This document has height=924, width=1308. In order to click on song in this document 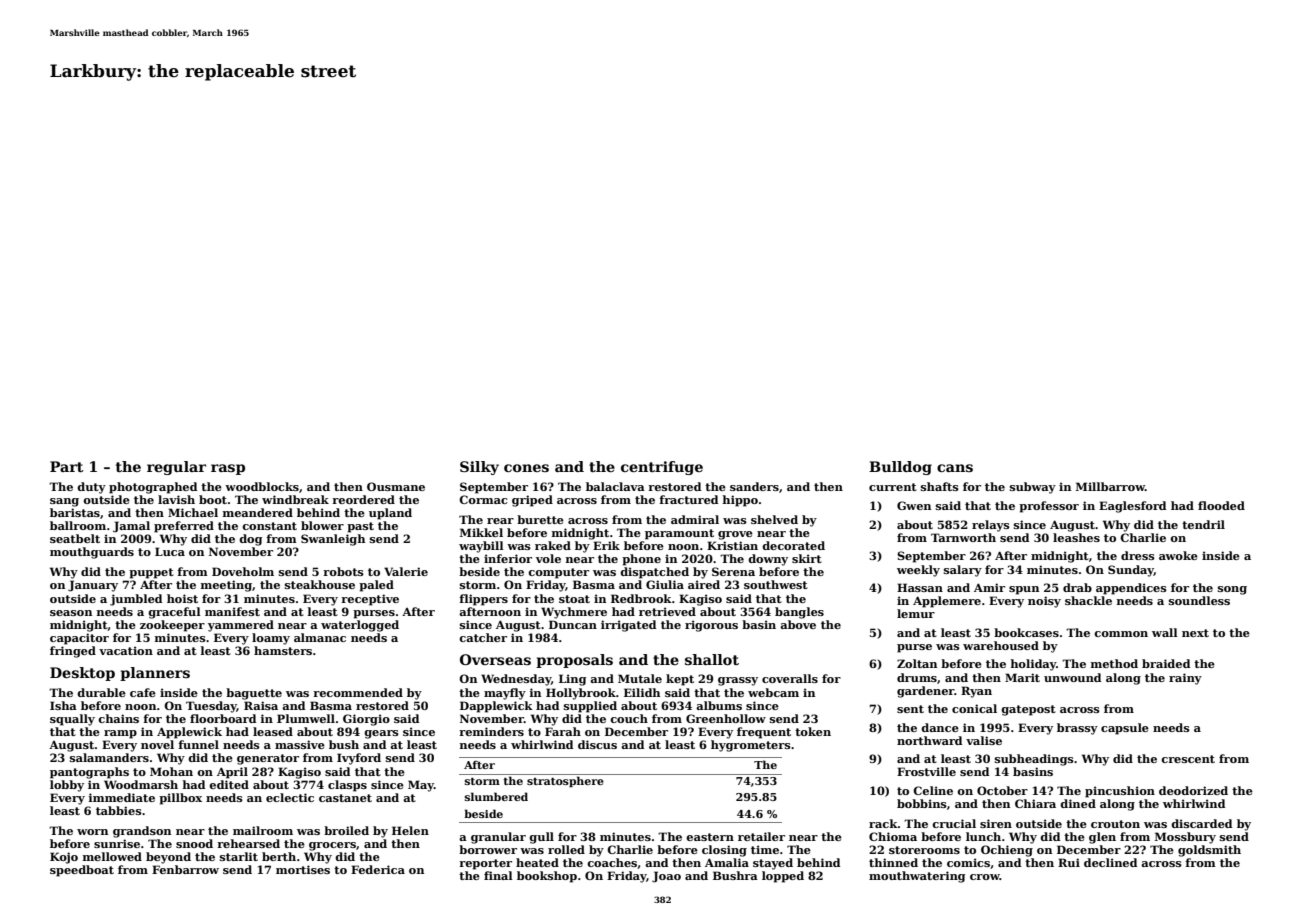, I will do `click(1232, 590)`.
